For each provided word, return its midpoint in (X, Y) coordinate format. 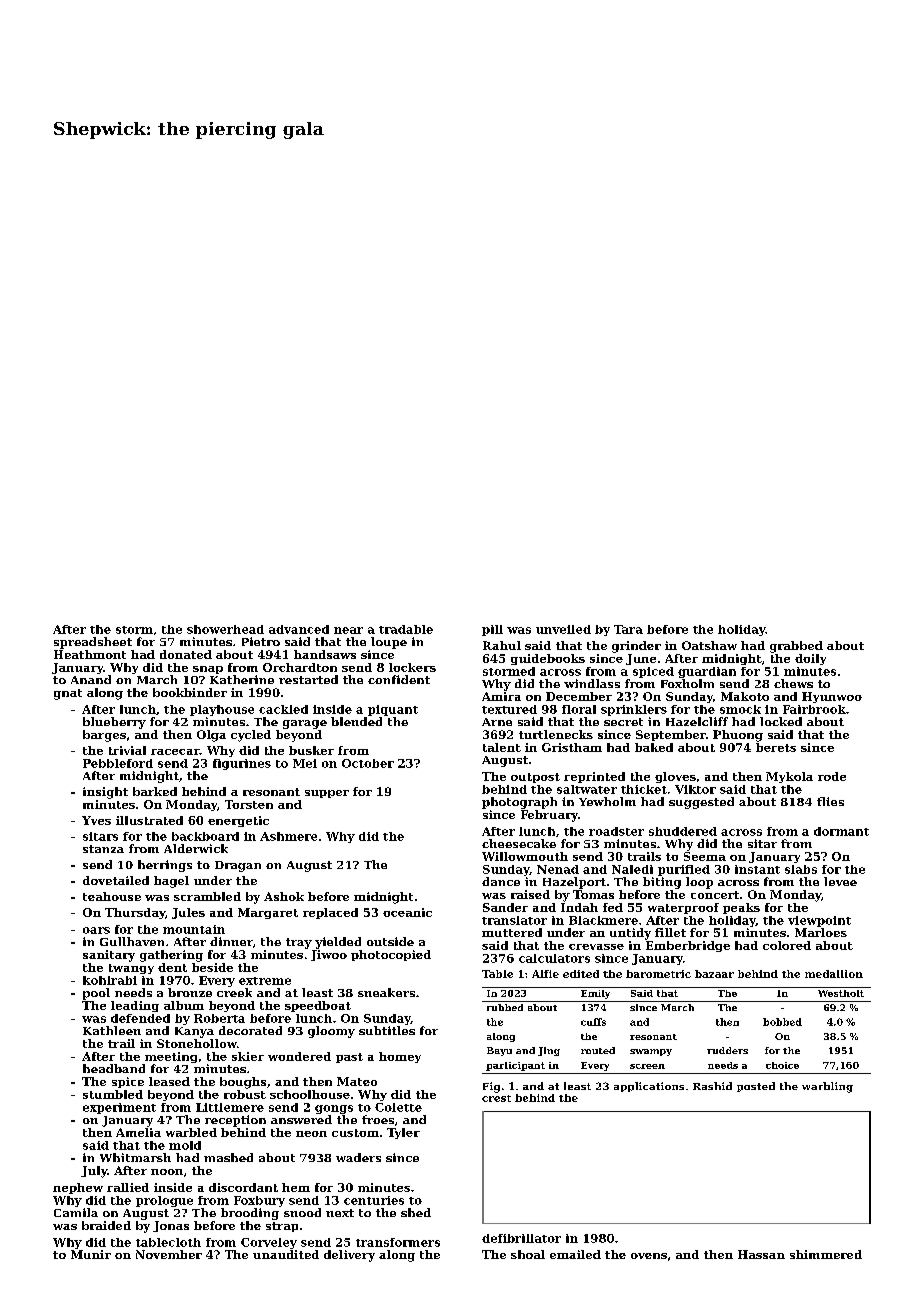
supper (327, 794)
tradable (406, 629)
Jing (549, 1051)
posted (756, 1087)
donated (186, 654)
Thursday (135, 913)
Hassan (761, 1254)
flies (830, 801)
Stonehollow (197, 1043)
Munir (91, 1254)
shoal (528, 1254)
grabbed (796, 647)
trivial (127, 750)
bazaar (714, 974)
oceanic (407, 912)
